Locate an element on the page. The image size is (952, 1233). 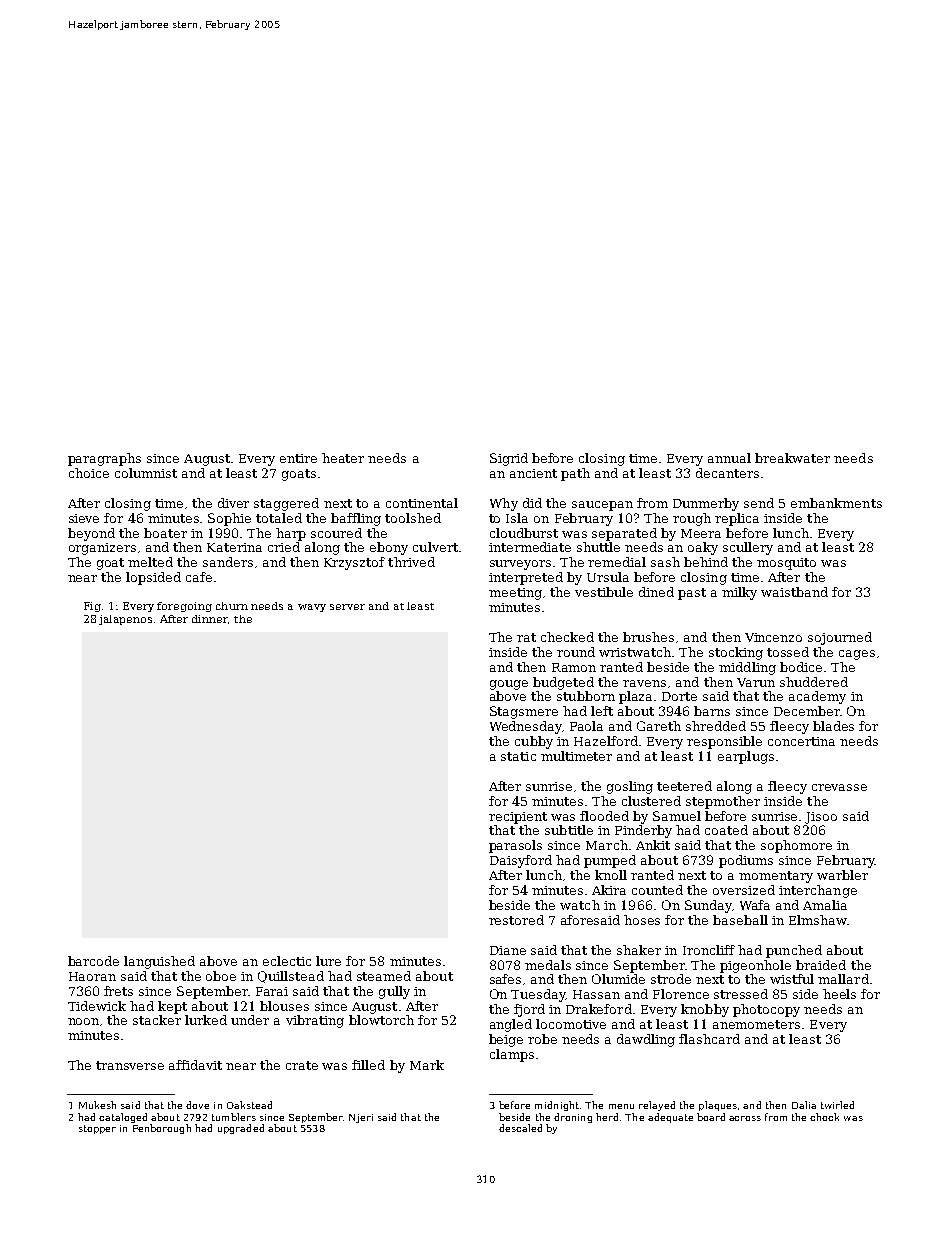
warbler is located at coordinates (842, 875).
